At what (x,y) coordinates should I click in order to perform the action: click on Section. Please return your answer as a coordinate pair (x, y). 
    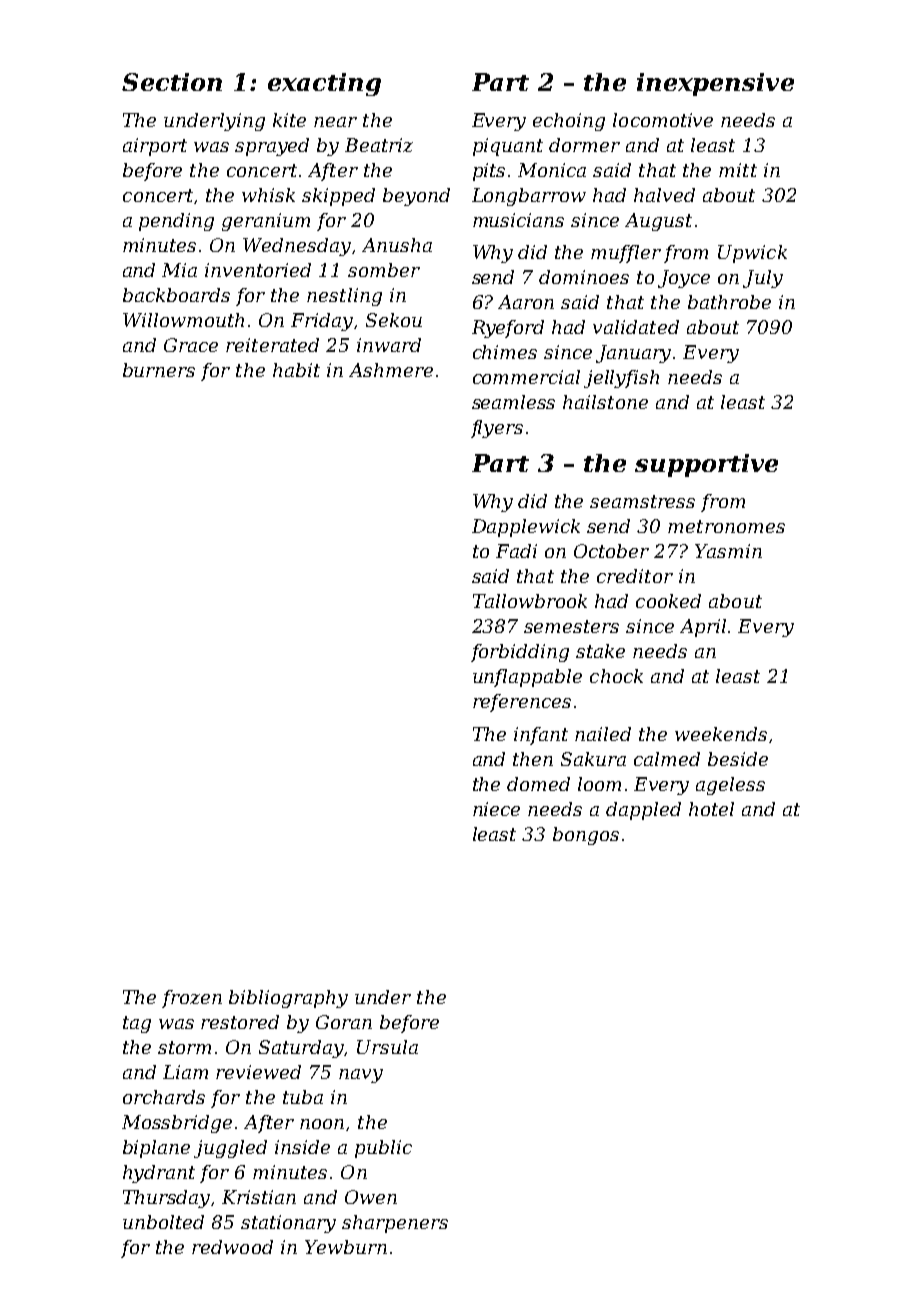
    Looking at the image, I should click on (172, 82).
